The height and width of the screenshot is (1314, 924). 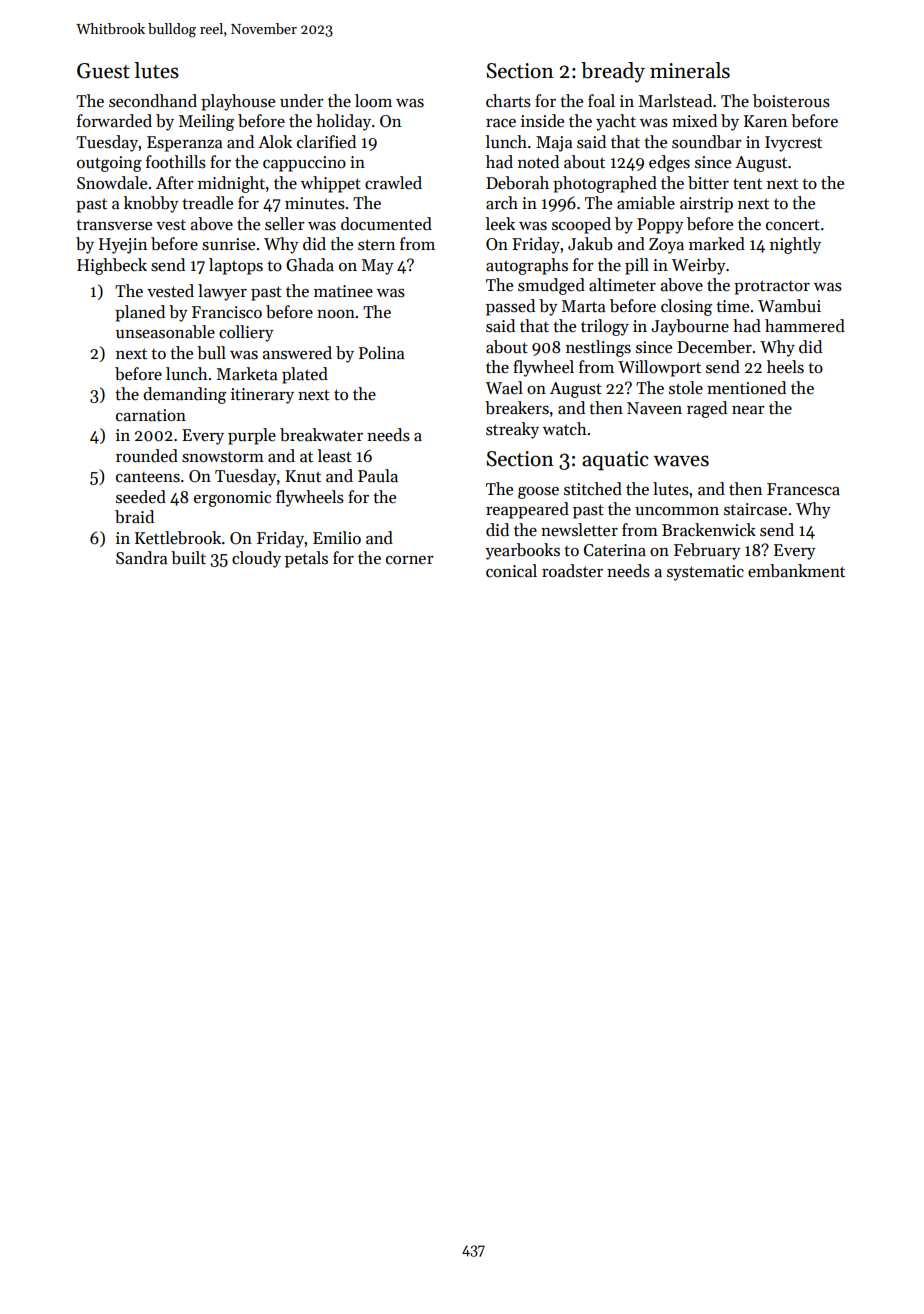 What do you see at coordinates (501, 123) in the screenshot?
I see `race` at bounding box center [501, 123].
